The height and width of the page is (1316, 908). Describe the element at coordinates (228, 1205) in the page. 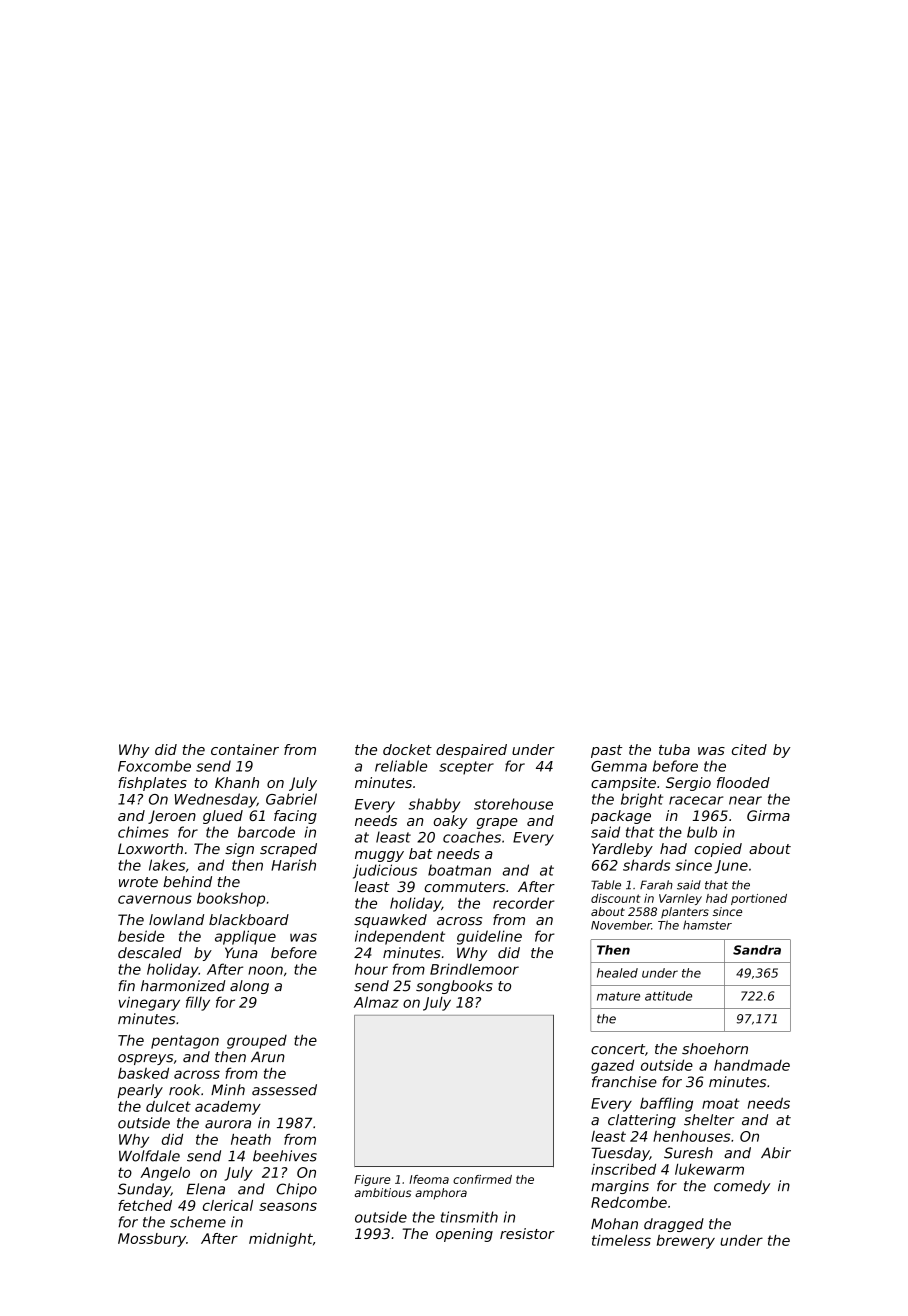

I see `clerical` at that location.
